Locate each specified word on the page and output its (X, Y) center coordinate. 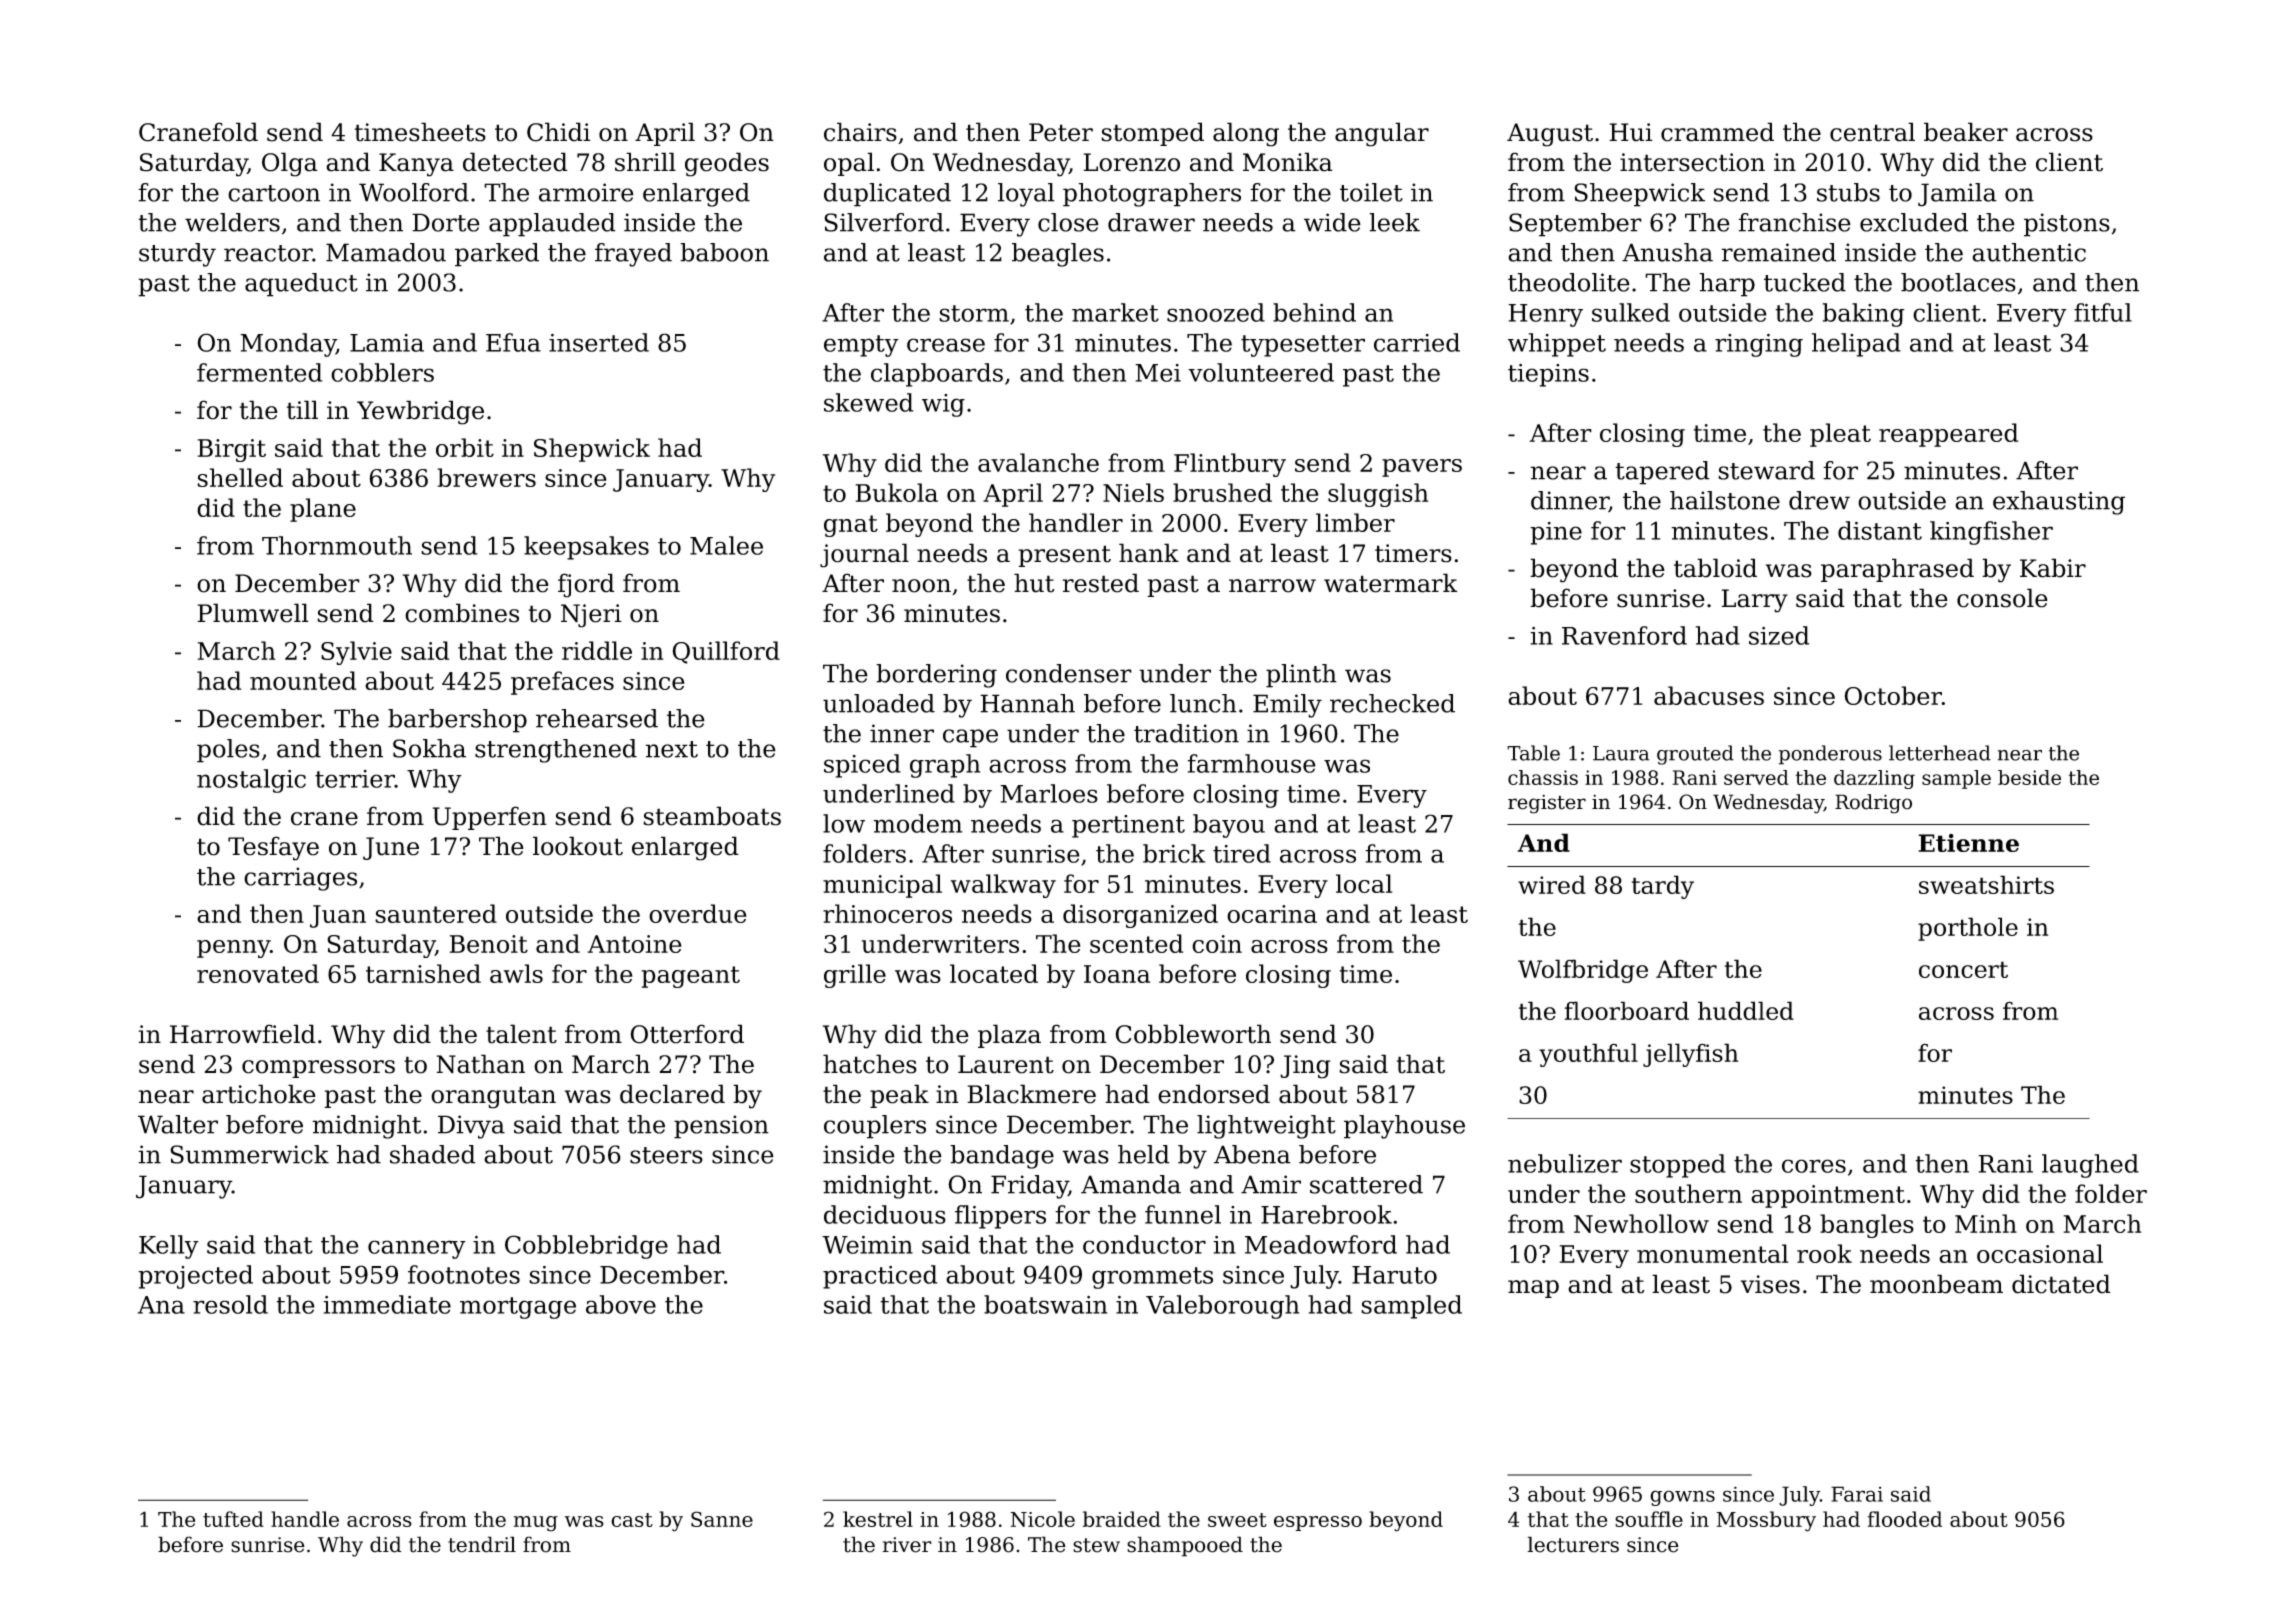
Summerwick (249, 1154)
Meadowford (1321, 1244)
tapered (1662, 473)
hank (1149, 553)
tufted (233, 1519)
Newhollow (1641, 1223)
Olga (290, 164)
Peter (1061, 132)
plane (323, 510)
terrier (355, 779)
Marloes (1049, 793)
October (1893, 695)
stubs (1848, 192)
